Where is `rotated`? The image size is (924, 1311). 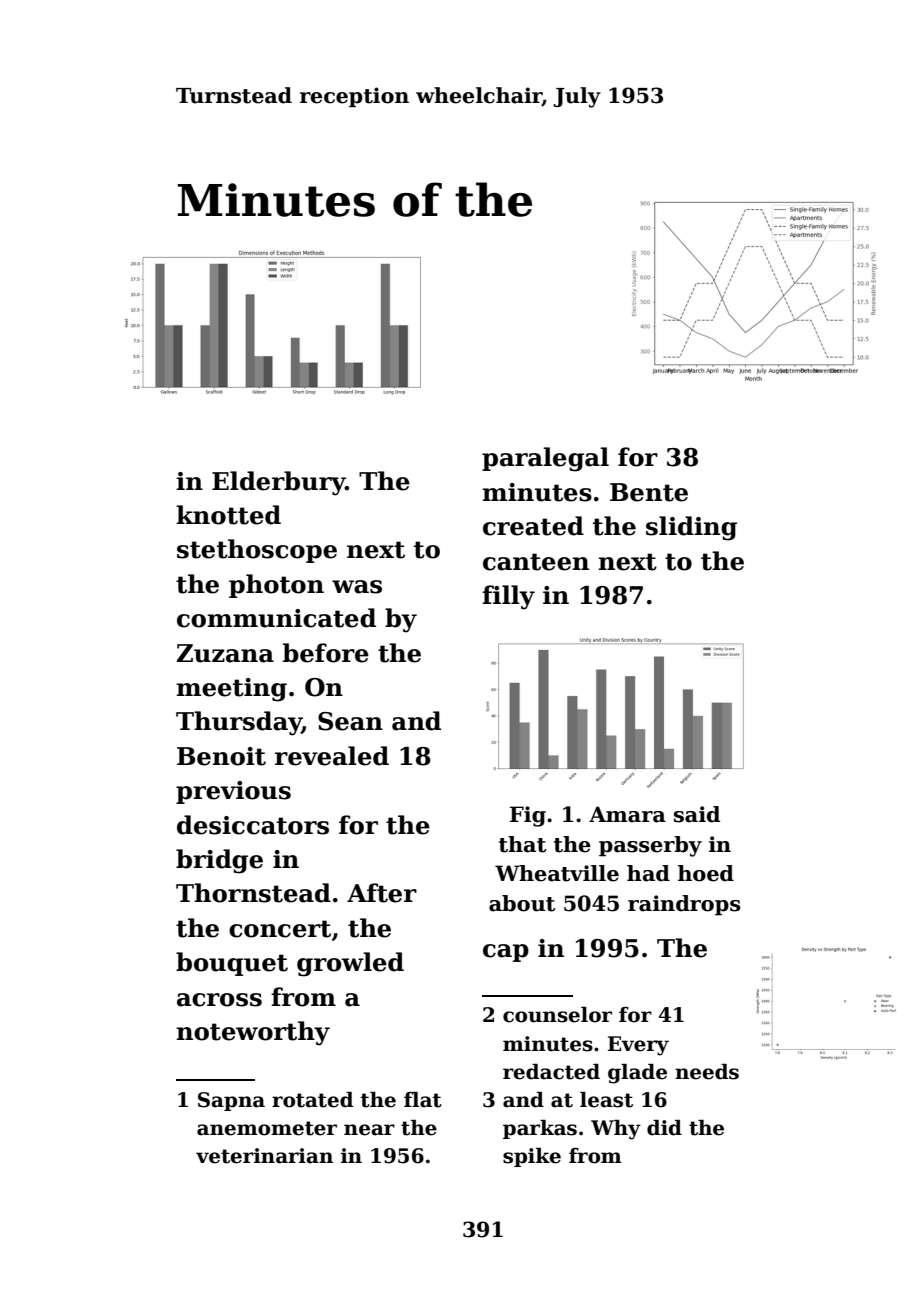
rotated is located at coordinates (312, 1100).
